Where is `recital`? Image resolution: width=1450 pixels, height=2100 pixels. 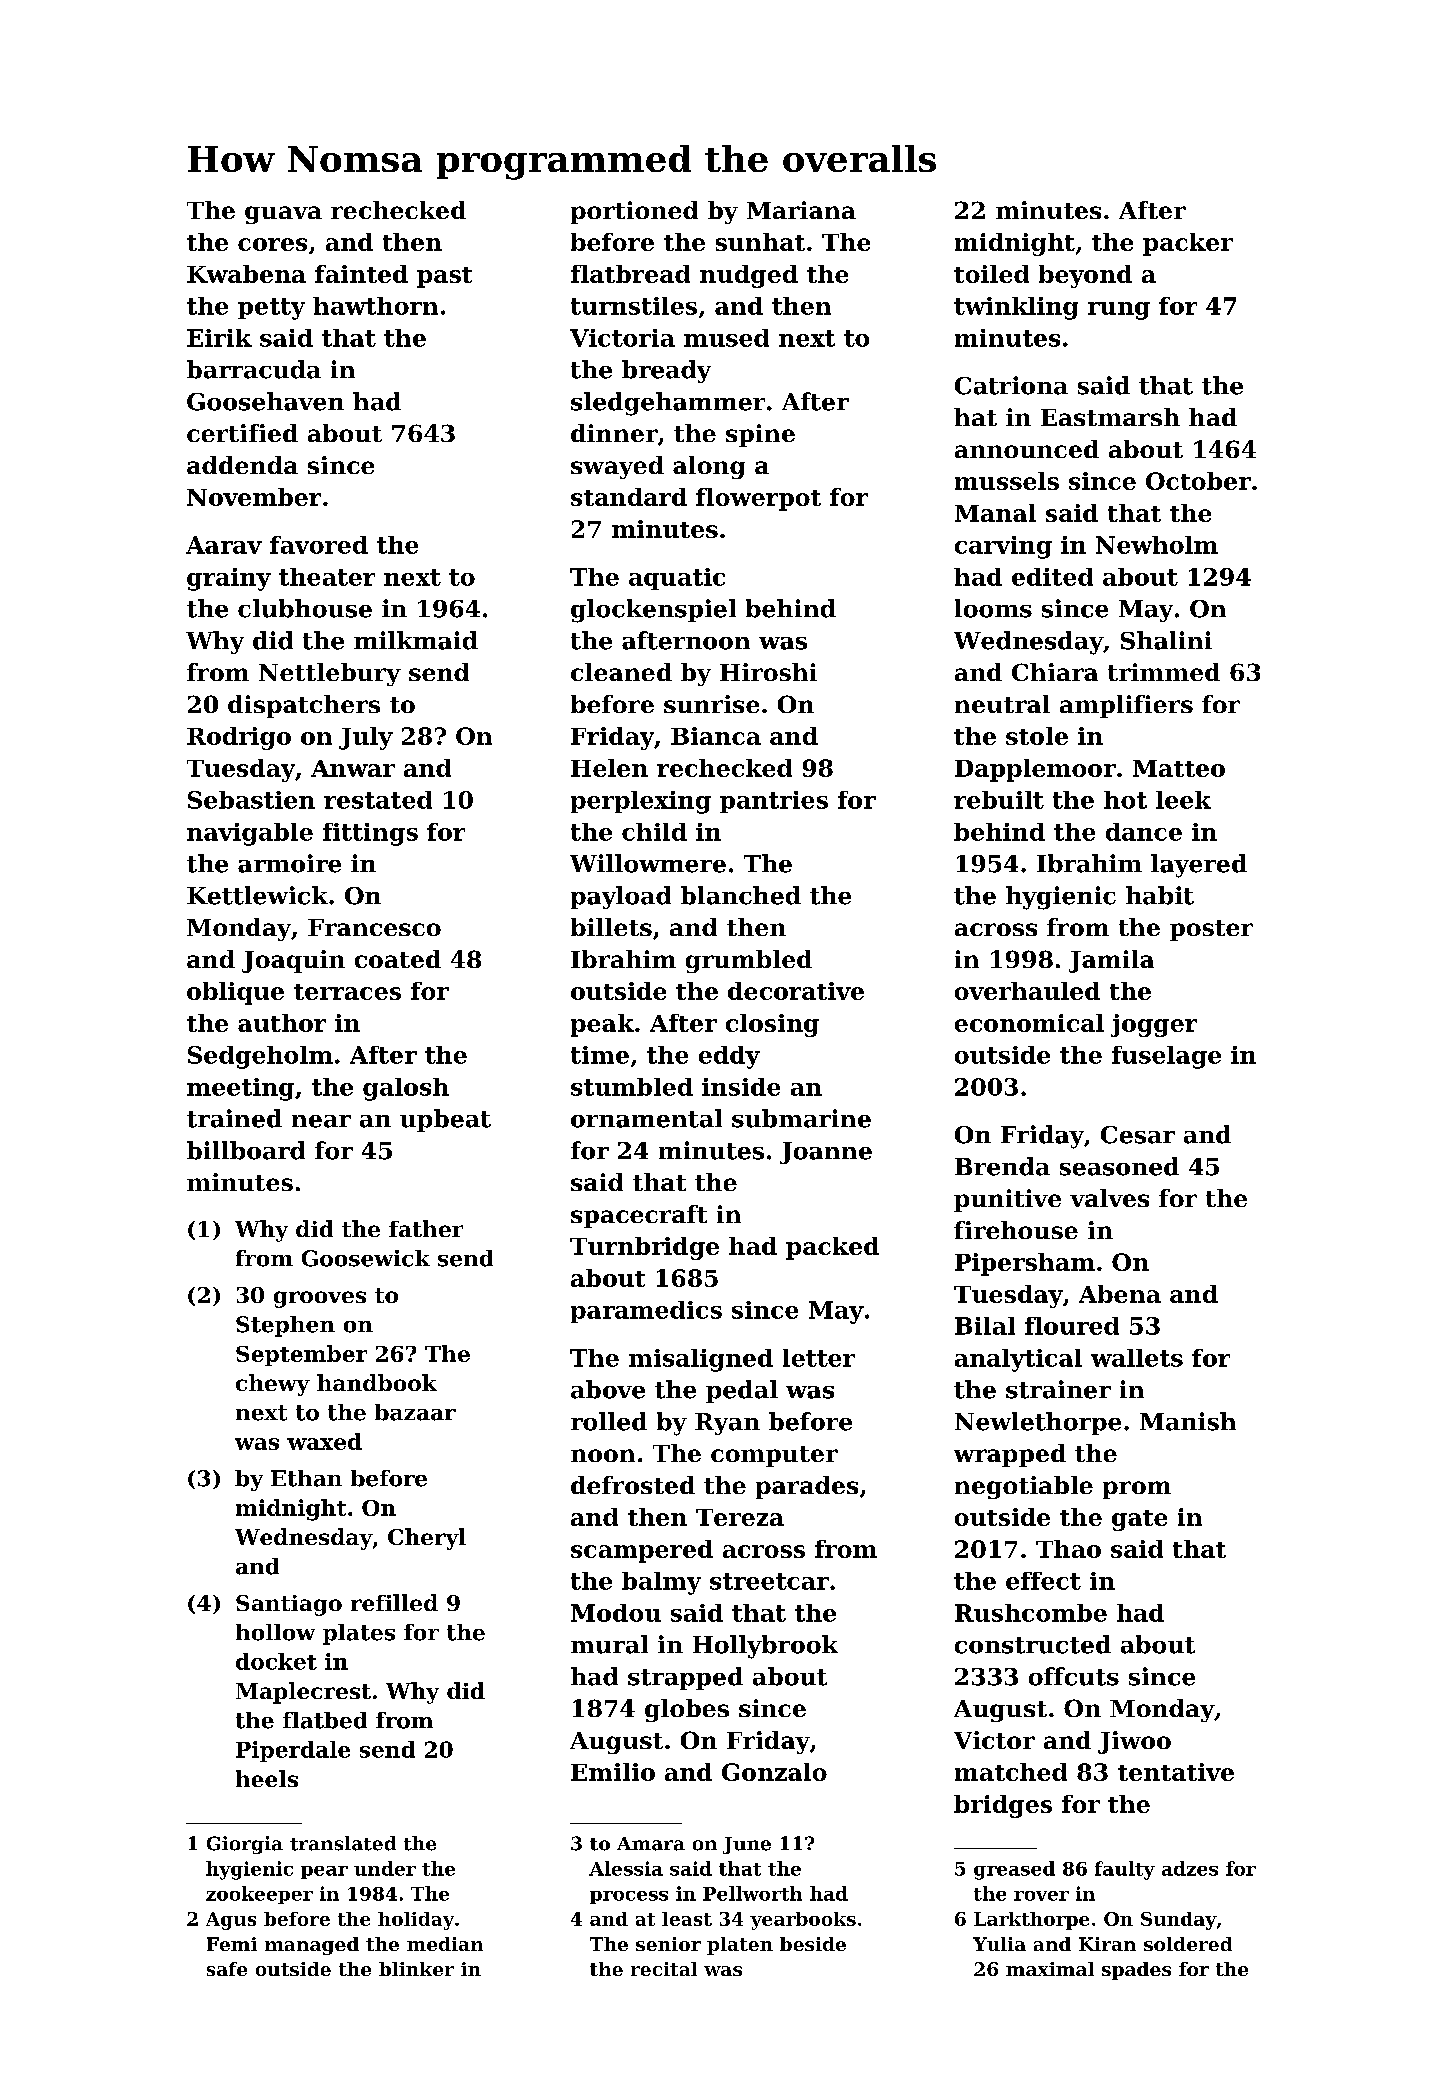 recital is located at coordinates (664, 1969).
